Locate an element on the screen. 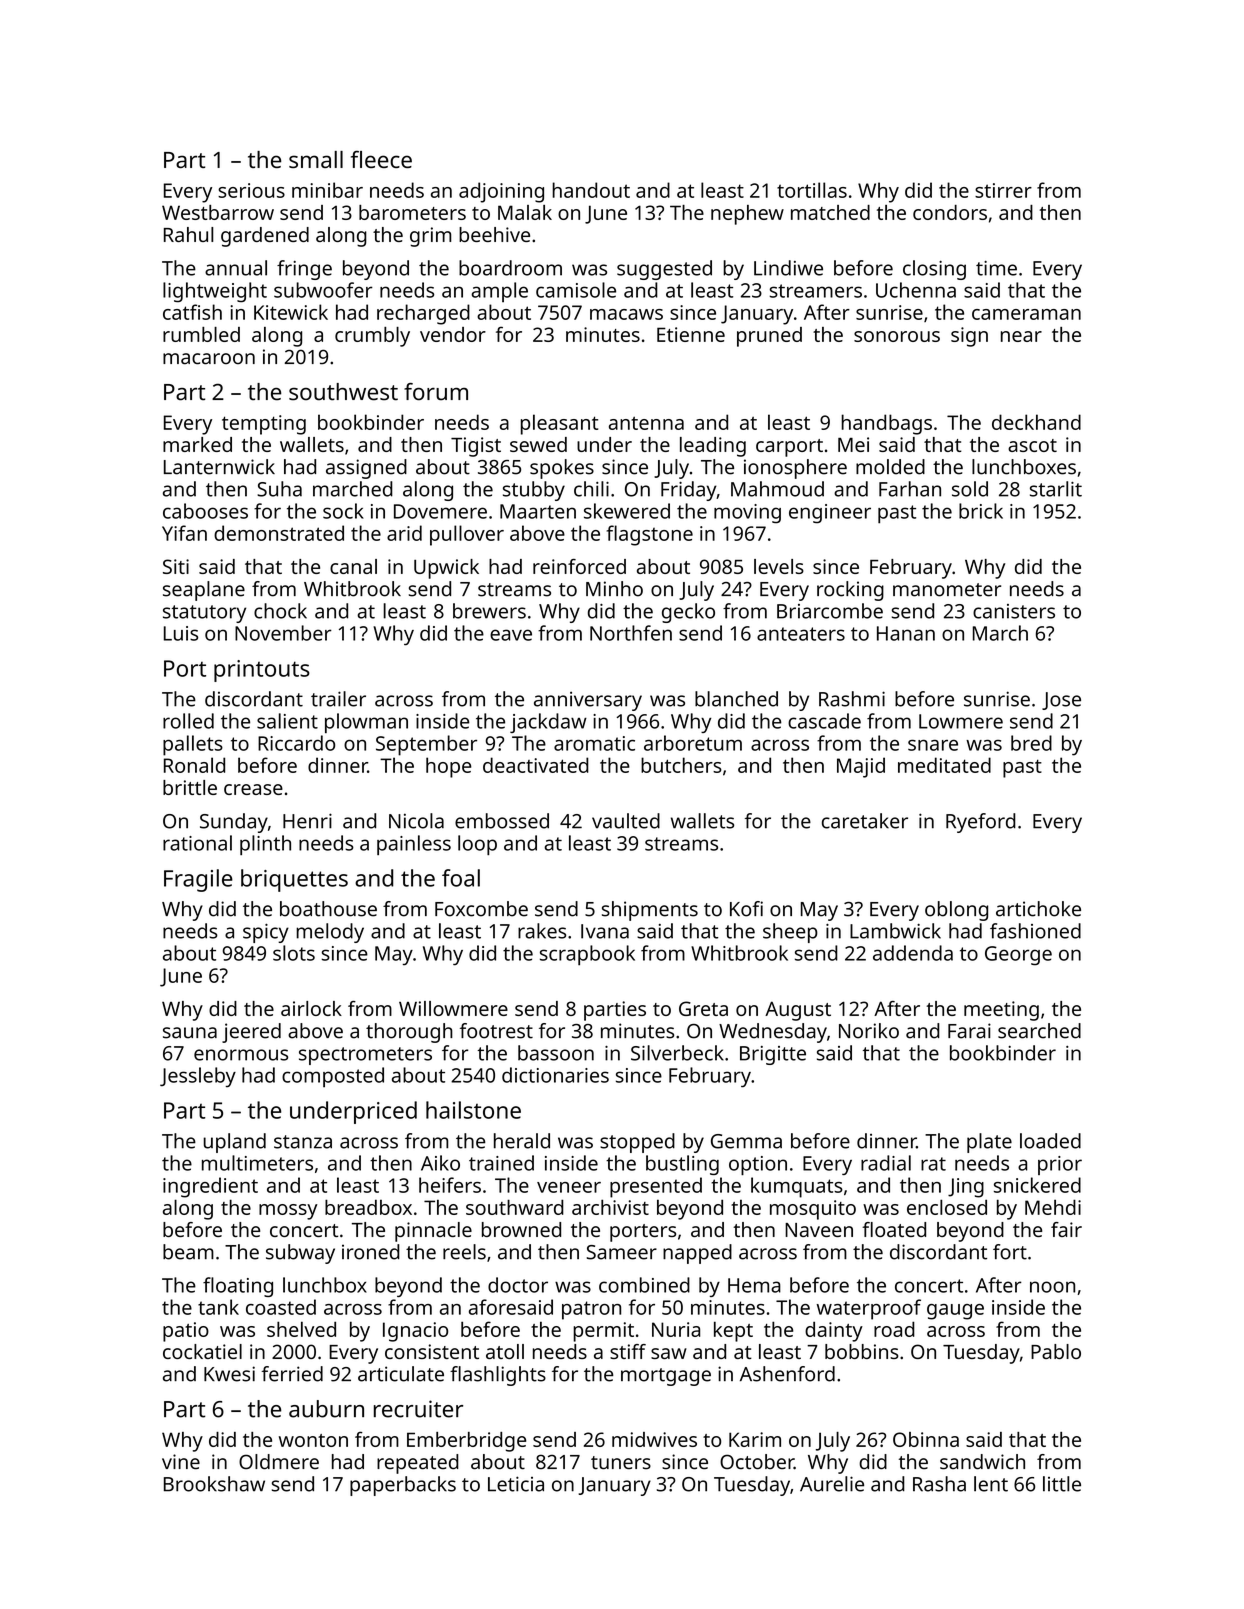 The image size is (1244, 1609). cockatiel is located at coordinates (202, 1351).
